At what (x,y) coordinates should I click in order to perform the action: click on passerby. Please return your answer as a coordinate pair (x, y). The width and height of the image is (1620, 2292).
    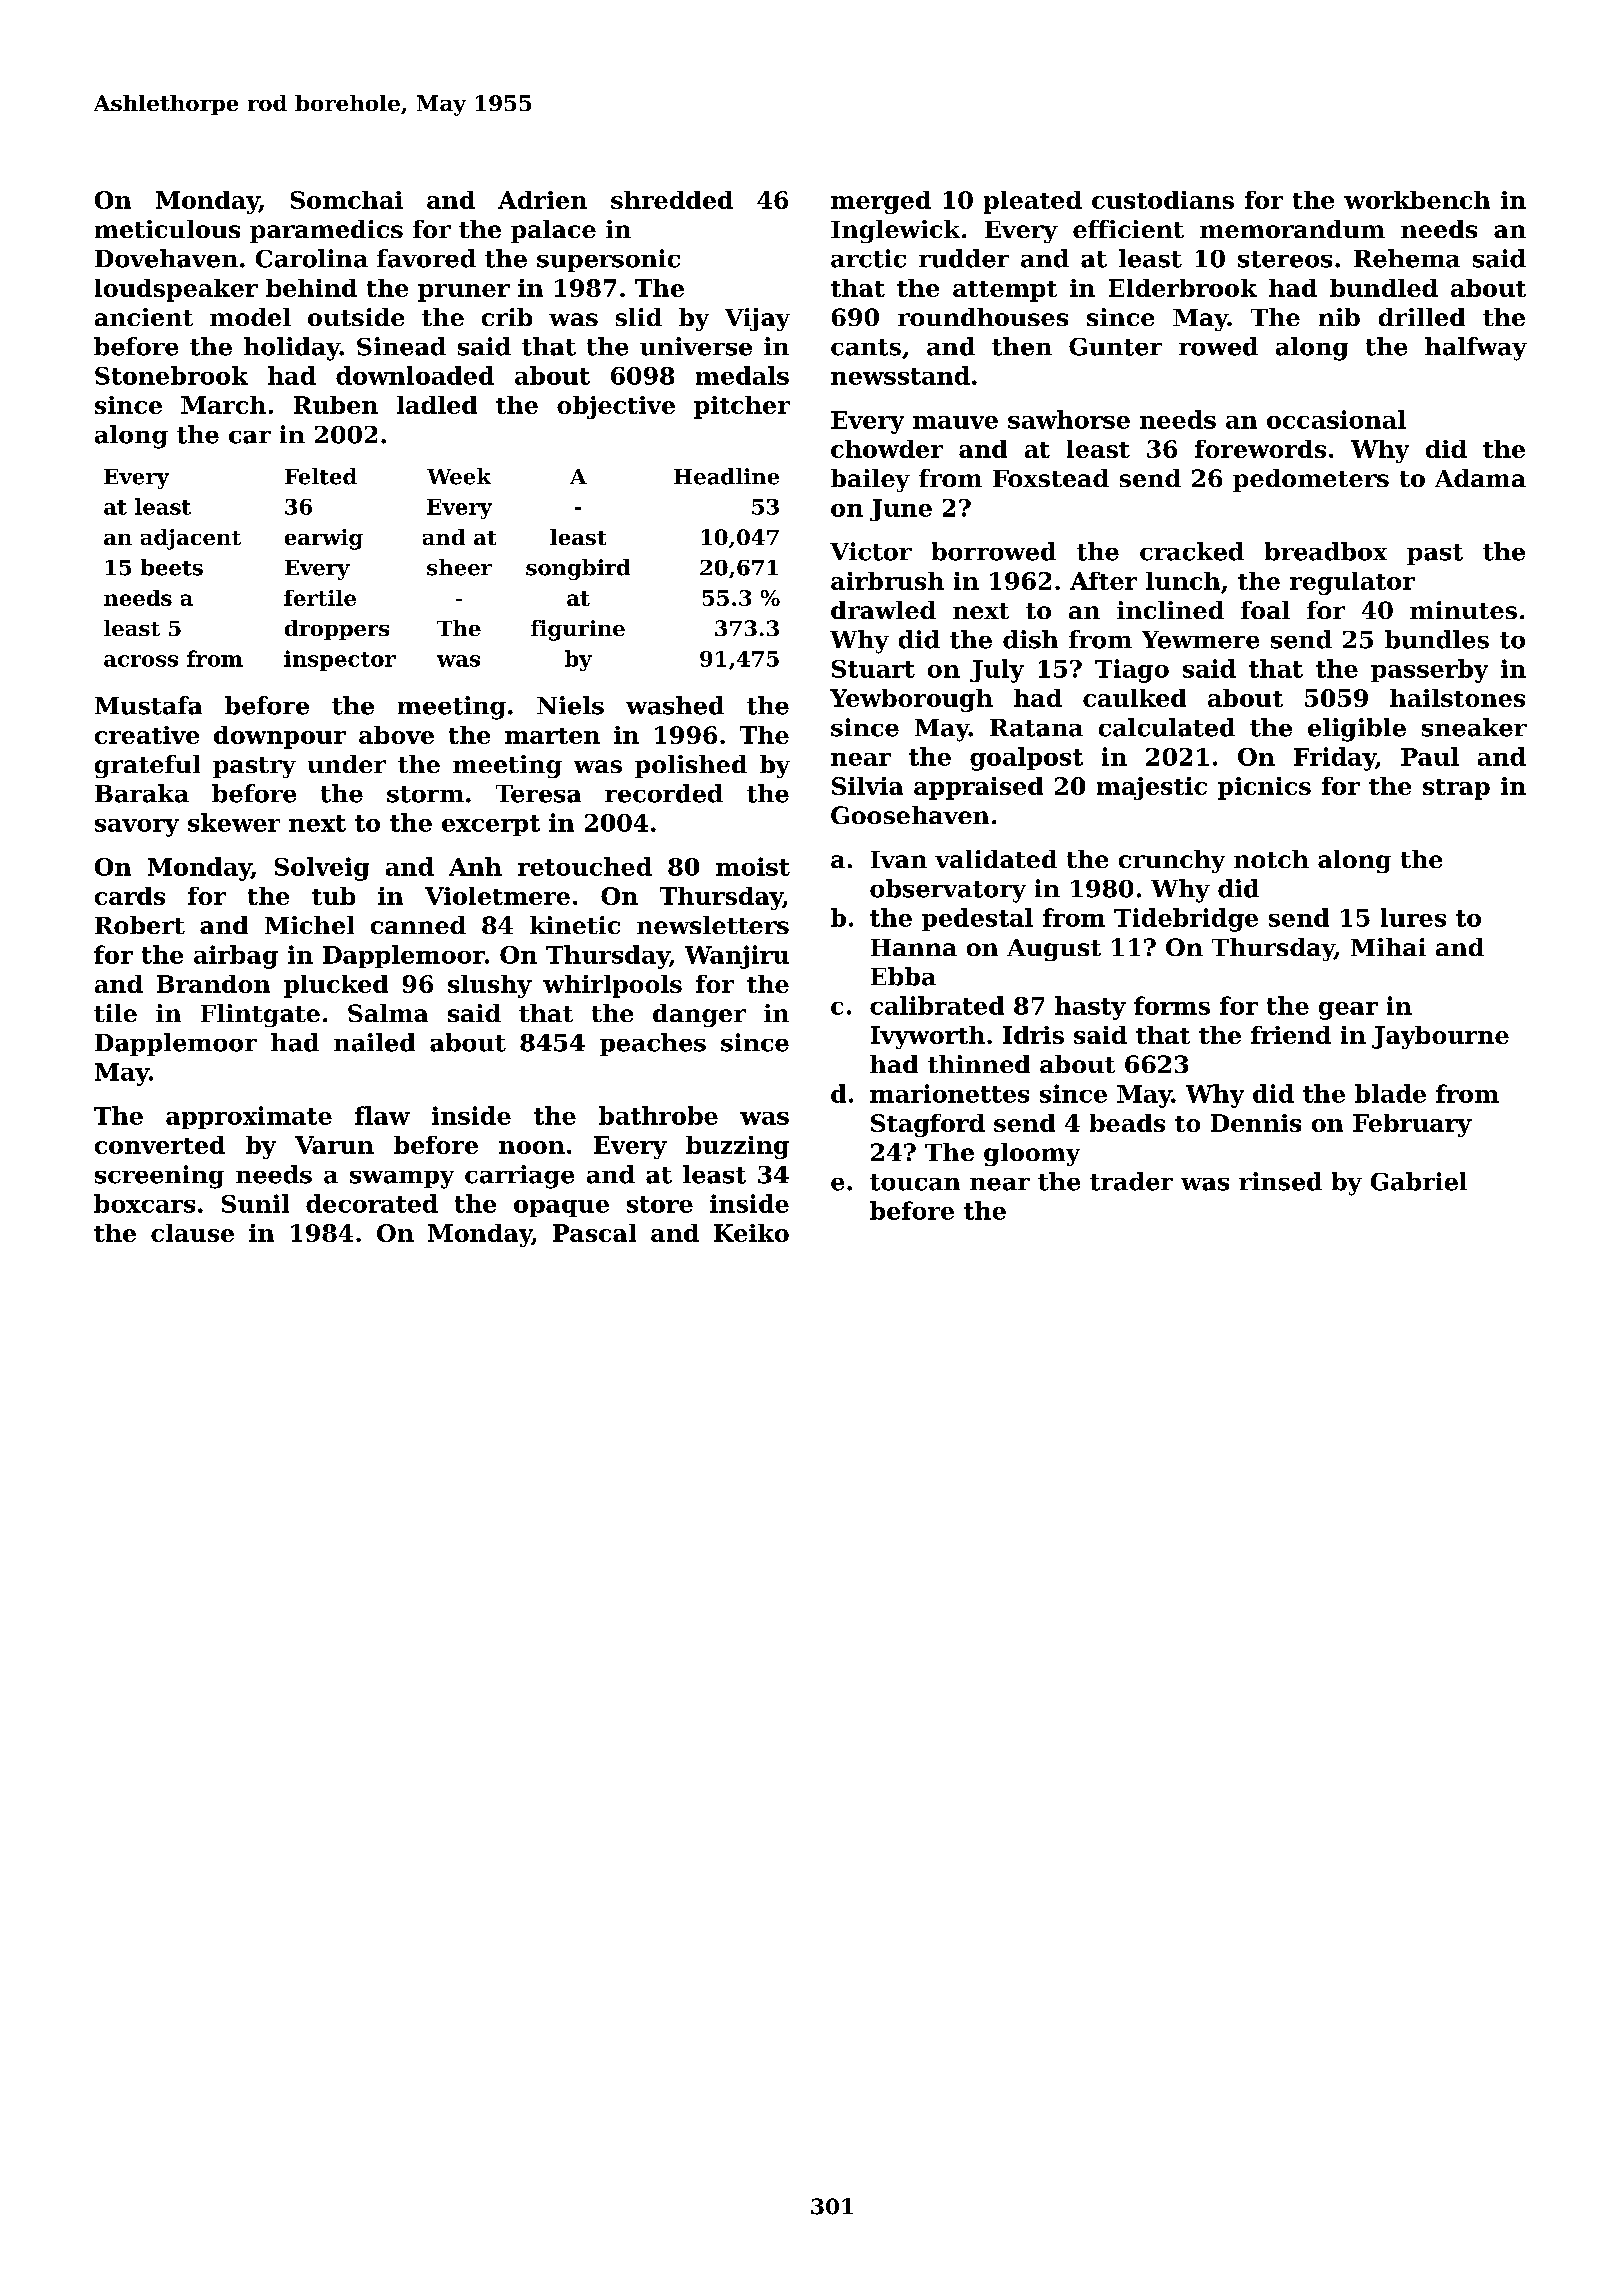
    Looking at the image, I should click on (1429, 671).
